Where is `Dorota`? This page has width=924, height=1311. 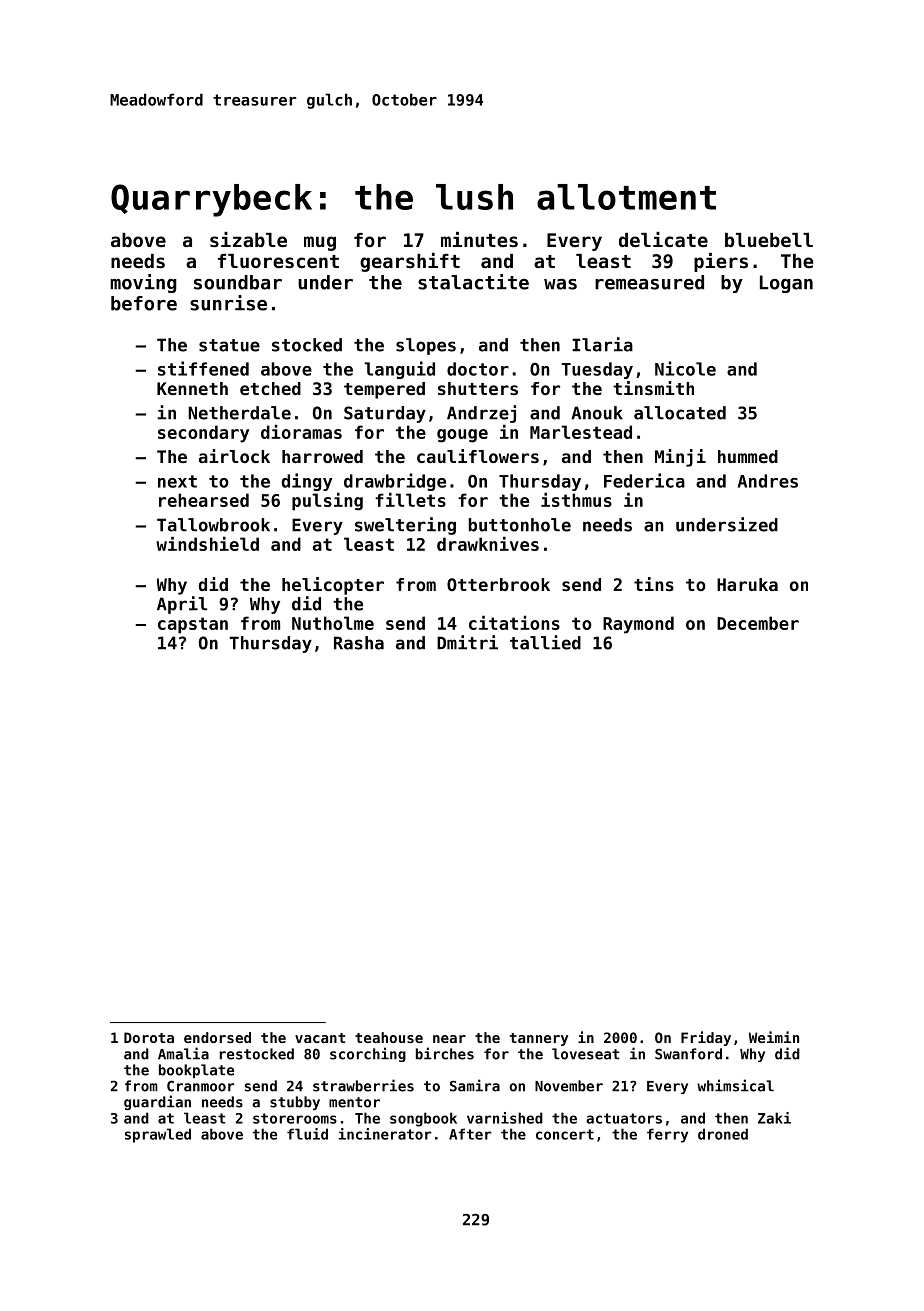
Dorota is located at coordinates (149, 1037).
